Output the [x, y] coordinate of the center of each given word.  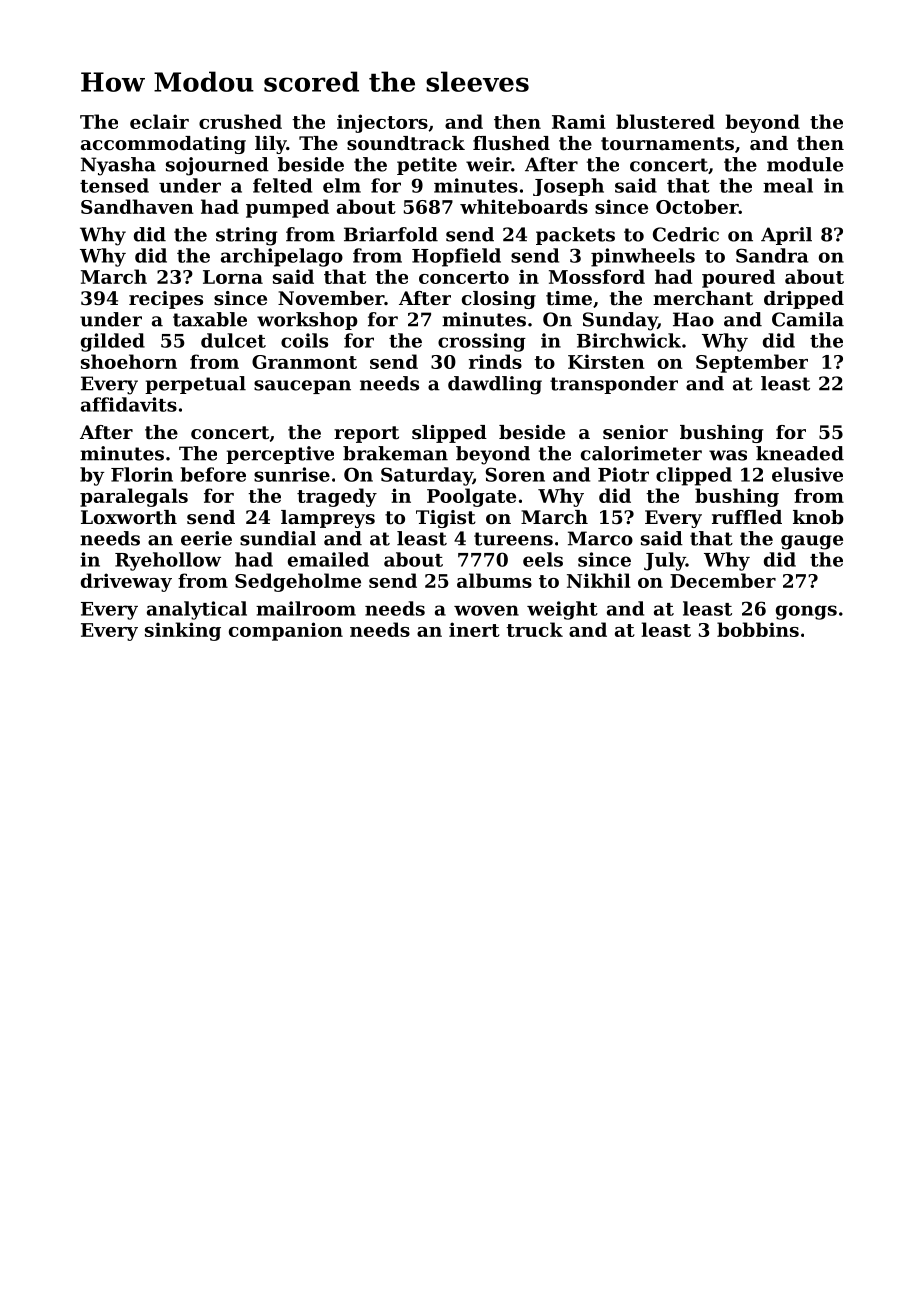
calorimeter [641, 453]
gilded [113, 342]
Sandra [772, 255]
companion [286, 631]
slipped [449, 434]
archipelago [282, 257]
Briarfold [391, 234]
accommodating [163, 145]
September [752, 363]
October [697, 206]
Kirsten [606, 361]
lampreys [328, 519]
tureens [513, 539]
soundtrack [406, 143]
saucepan [302, 387]
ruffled [747, 517]
